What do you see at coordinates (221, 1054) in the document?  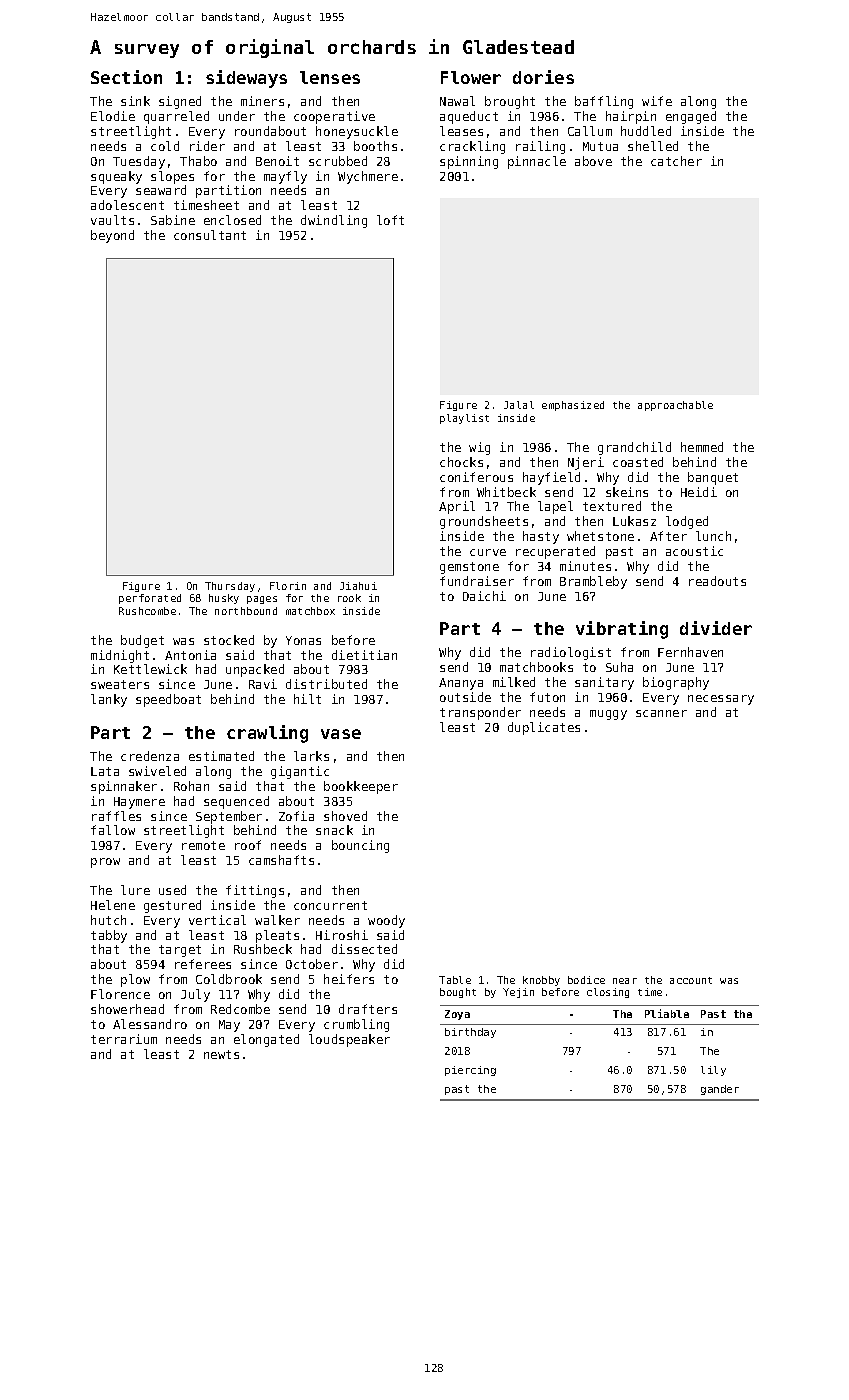 I see `newts` at bounding box center [221, 1054].
